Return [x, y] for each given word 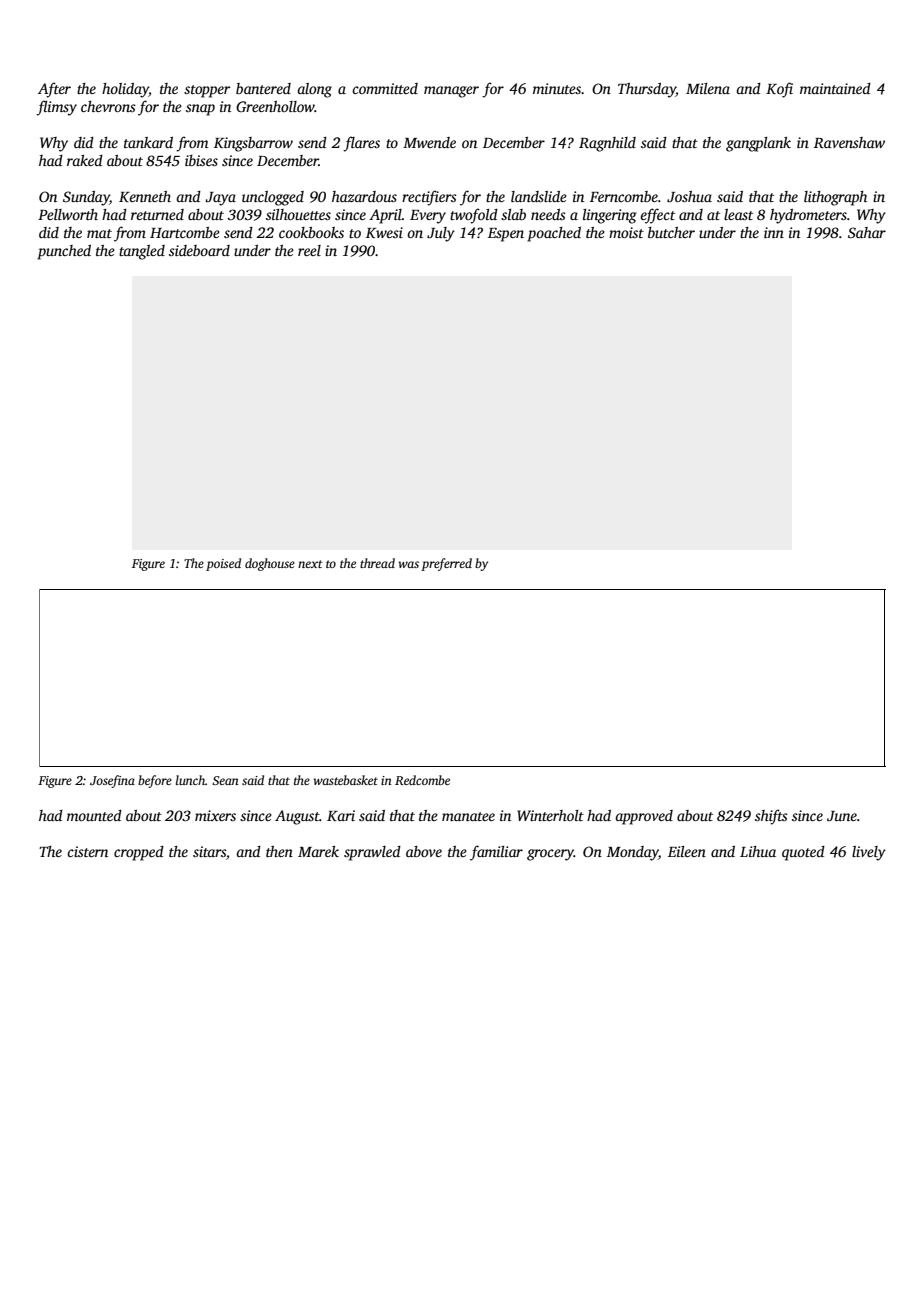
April [385, 216]
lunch [190, 780]
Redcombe [422, 780]
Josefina [112, 781]
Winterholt [550, 815]
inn [774, 232]
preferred [446, 564]
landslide [539, 196]
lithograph [835, 198]
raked [85, 160]
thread [377, 563]
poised [223, 564]
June [842, 816]
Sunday [86, 198]
